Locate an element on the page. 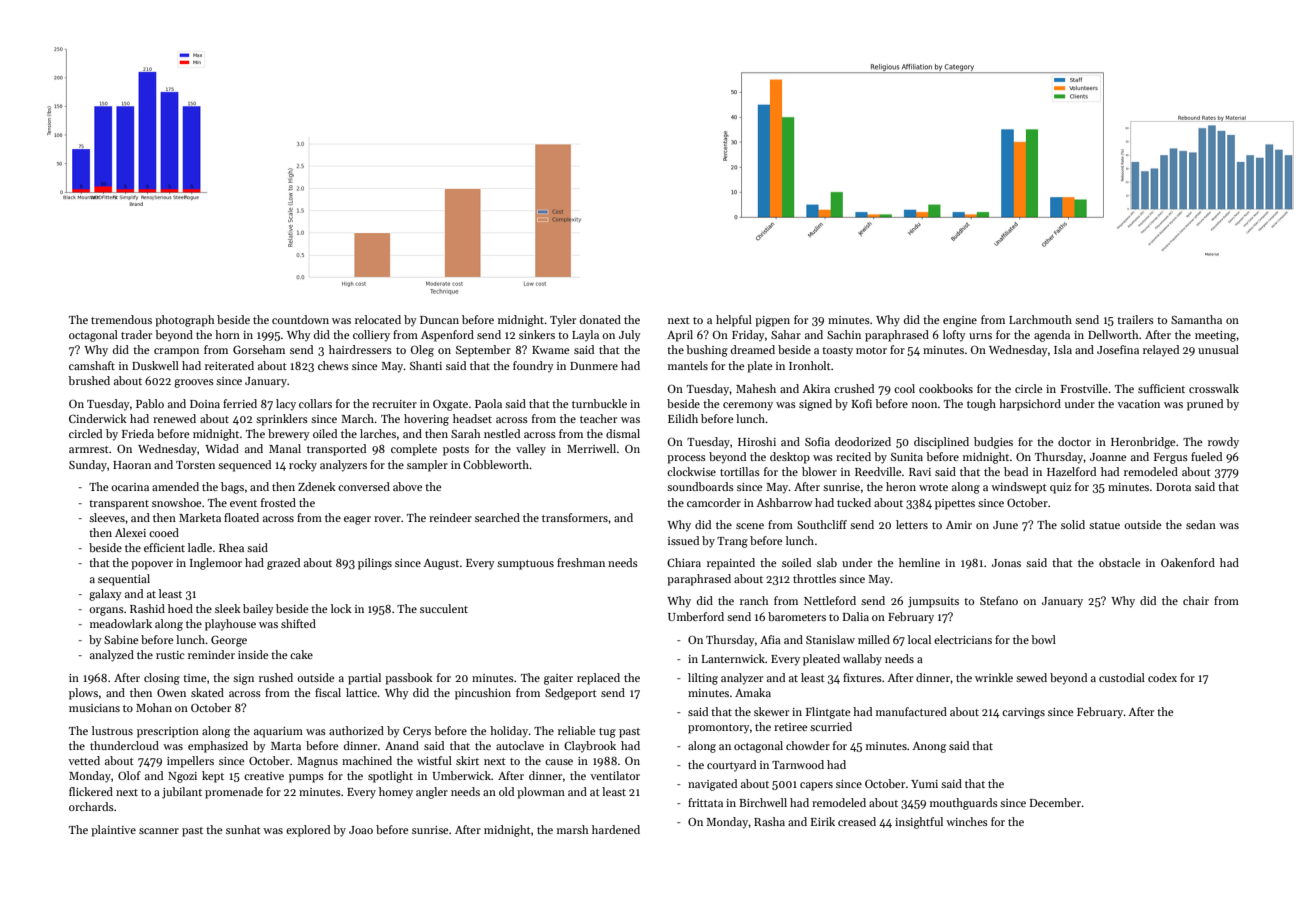 This page has width=1308, height=924. skated is located at coordinates (207, 692).
